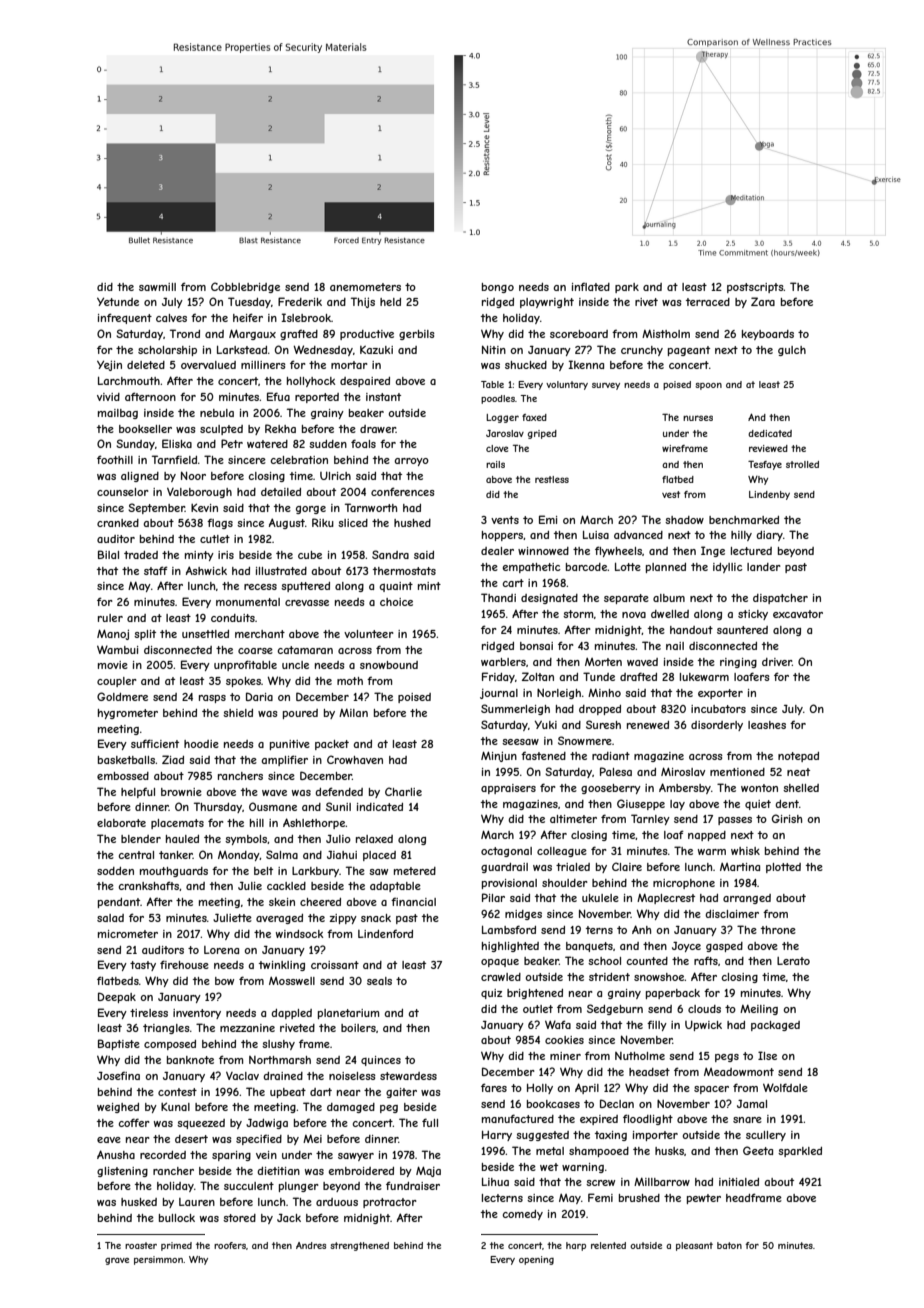 The height and width of the page is (1308, 924). I want to click on Sunil, so click(338, 806).
